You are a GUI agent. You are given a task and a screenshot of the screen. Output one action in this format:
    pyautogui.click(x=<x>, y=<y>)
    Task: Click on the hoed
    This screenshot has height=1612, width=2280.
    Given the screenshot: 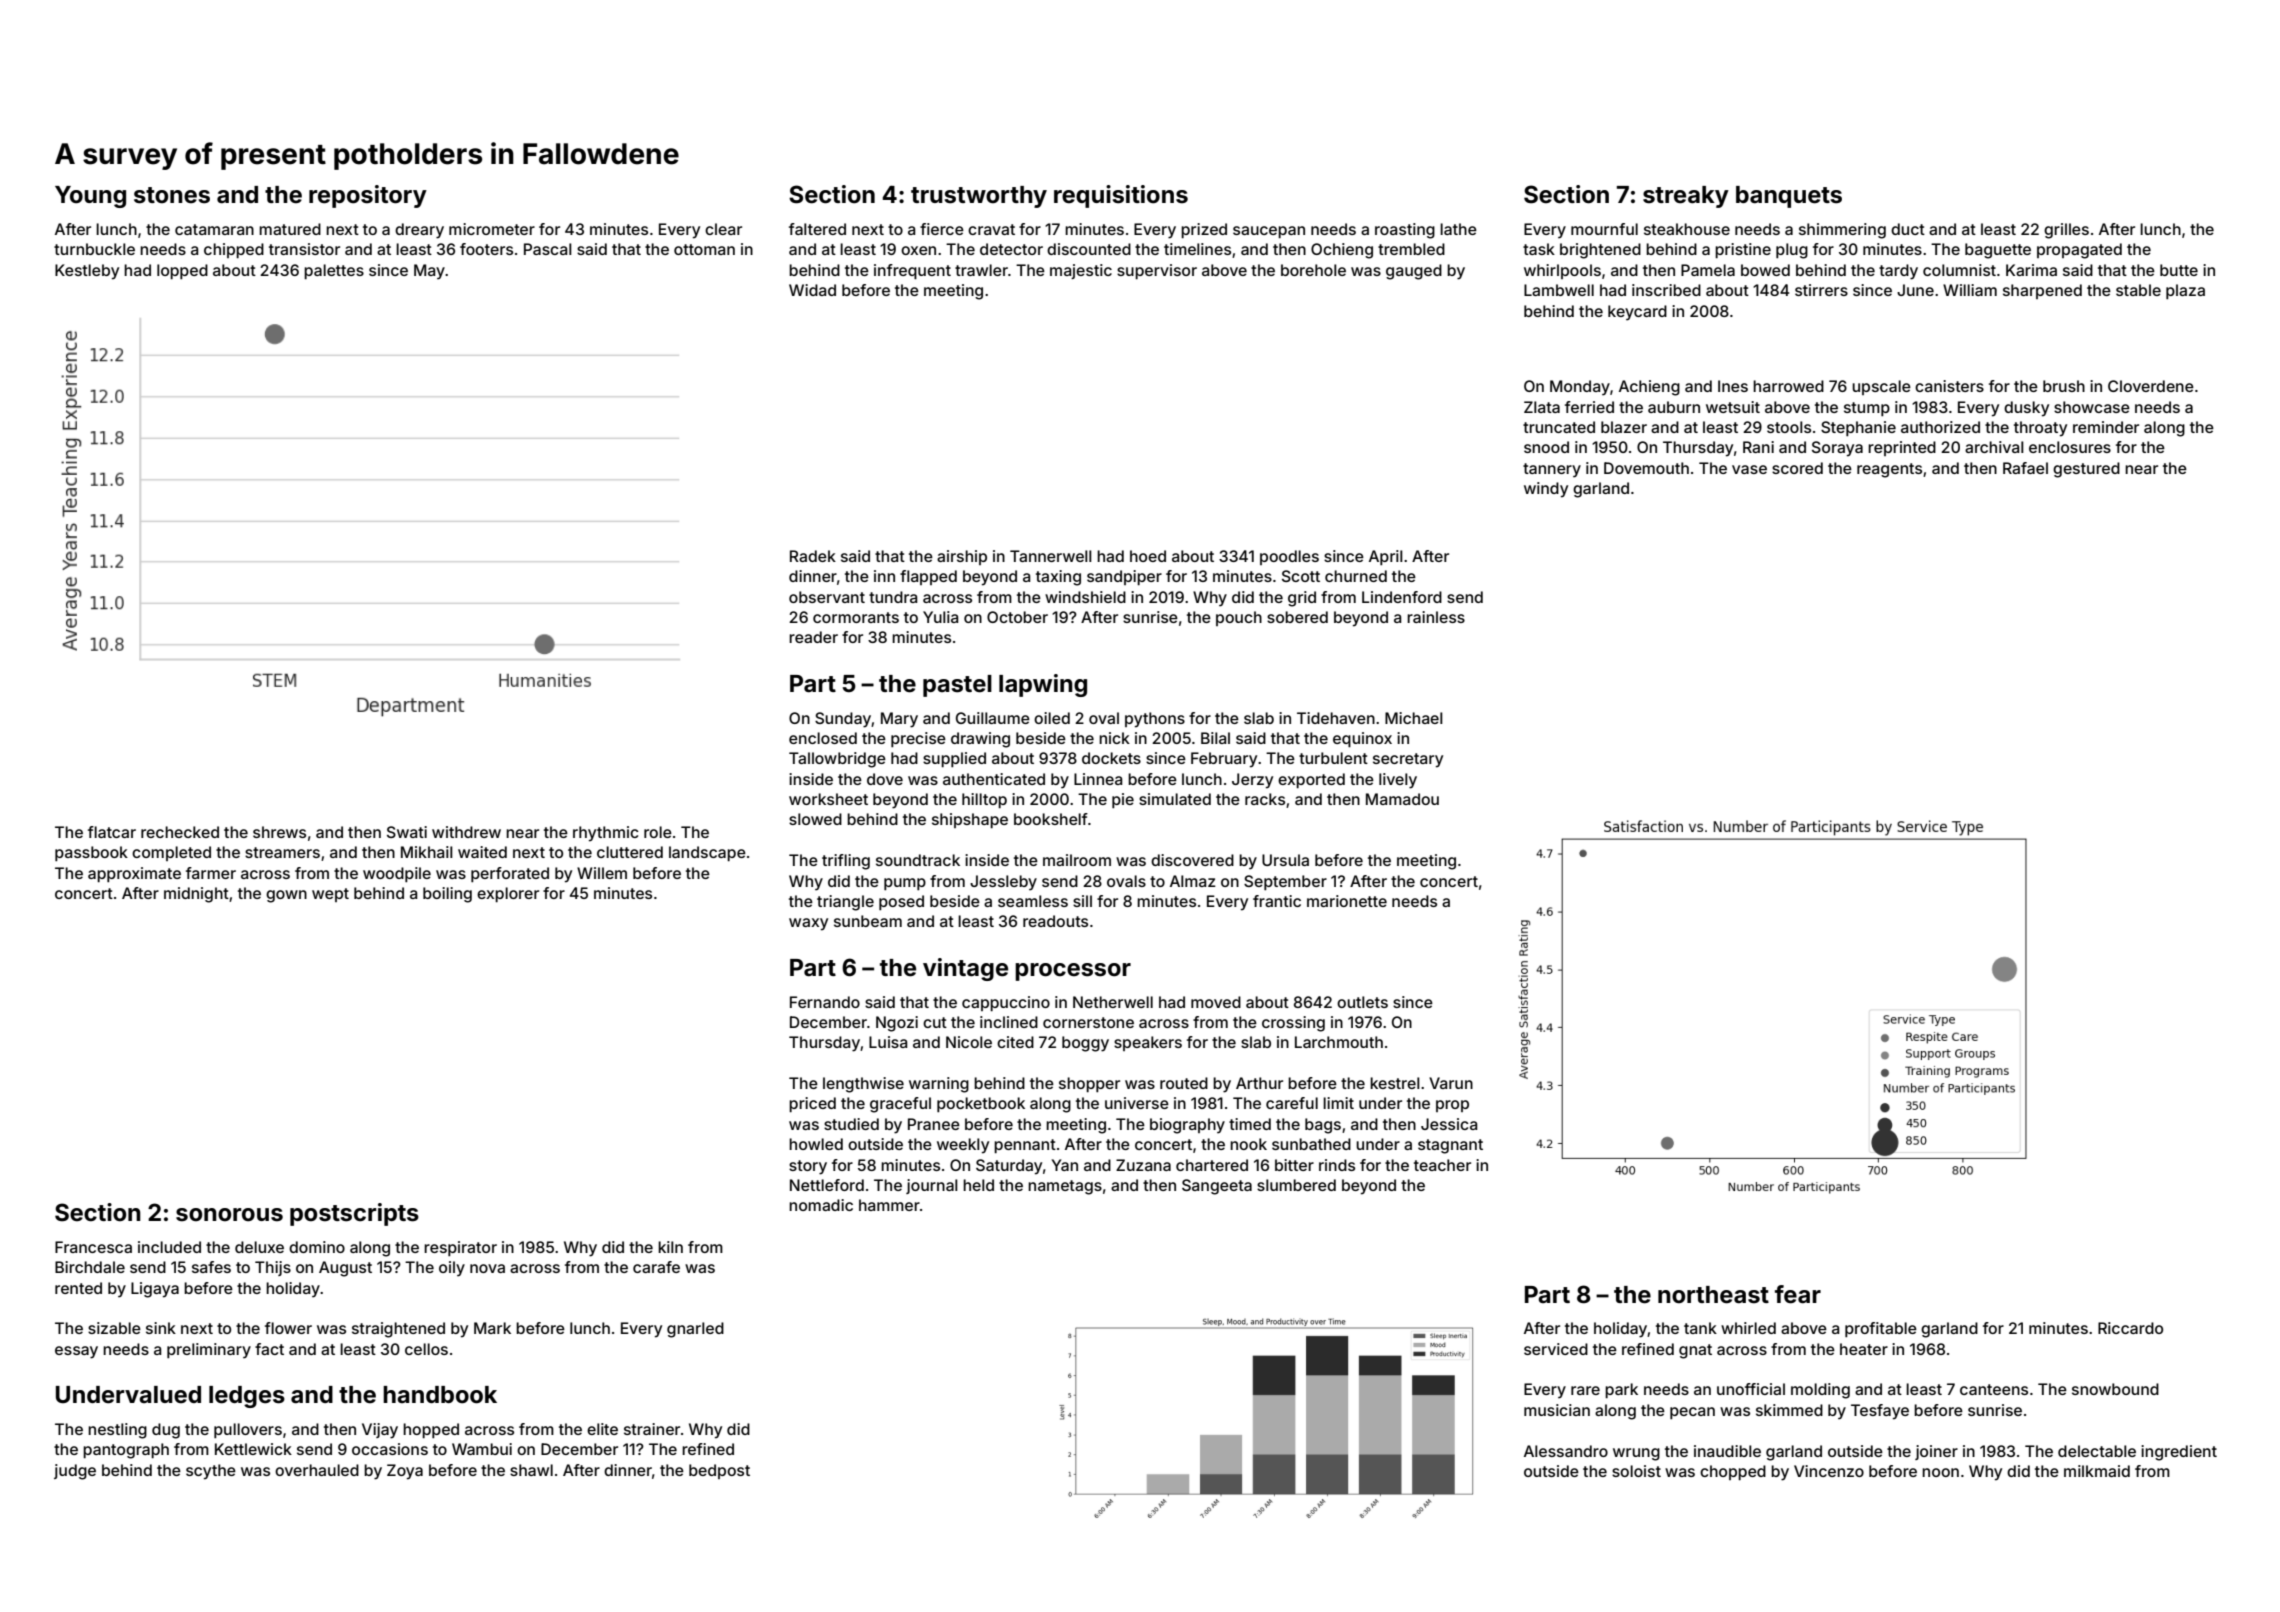 What is the action you would take?
    pyautogui.click(x=1148, y=556)
